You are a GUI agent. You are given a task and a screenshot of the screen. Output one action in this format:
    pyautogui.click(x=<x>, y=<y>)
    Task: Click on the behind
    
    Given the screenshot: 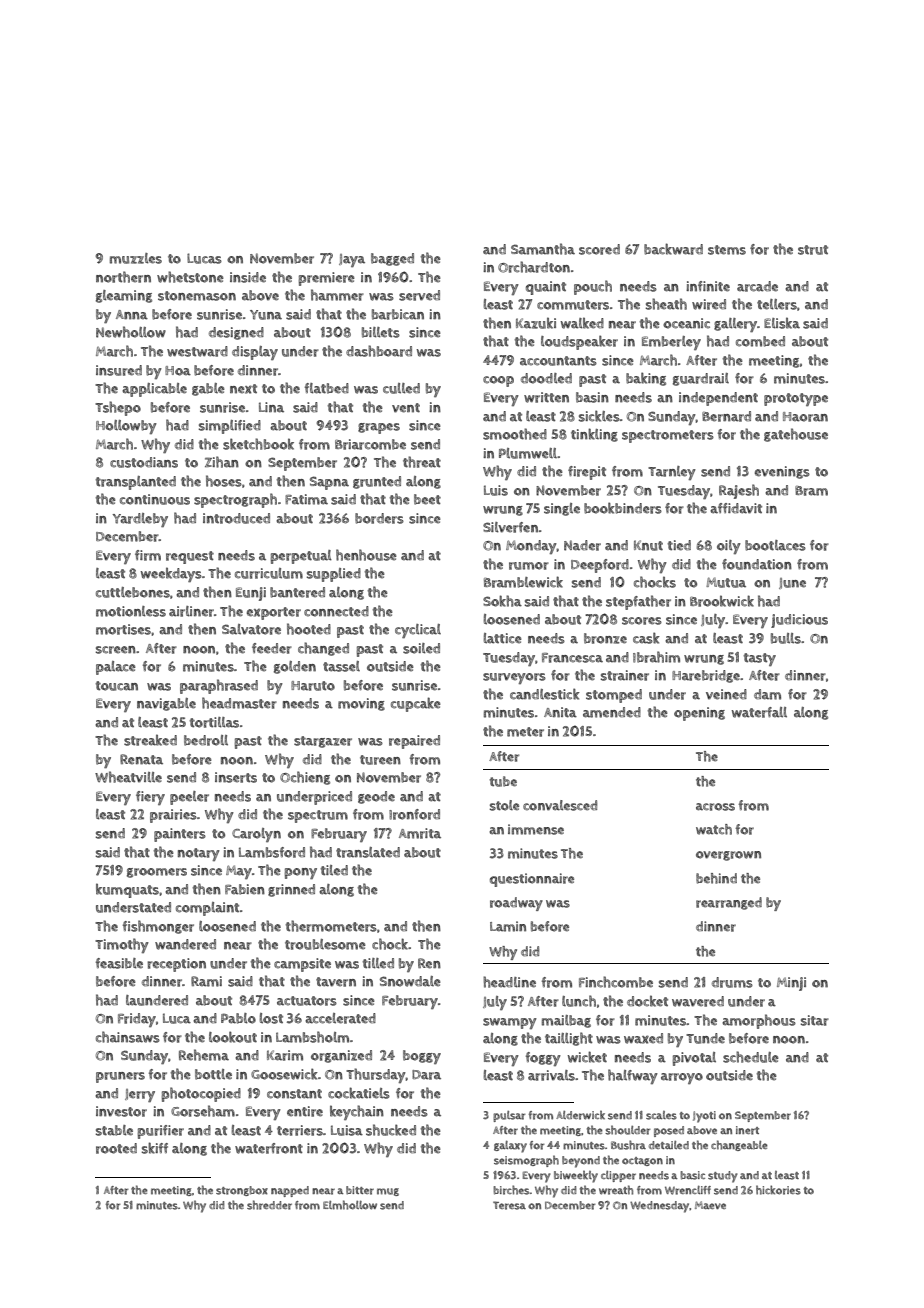 What is the action you would take?
    pyautogui.click(x=716, y=878)
